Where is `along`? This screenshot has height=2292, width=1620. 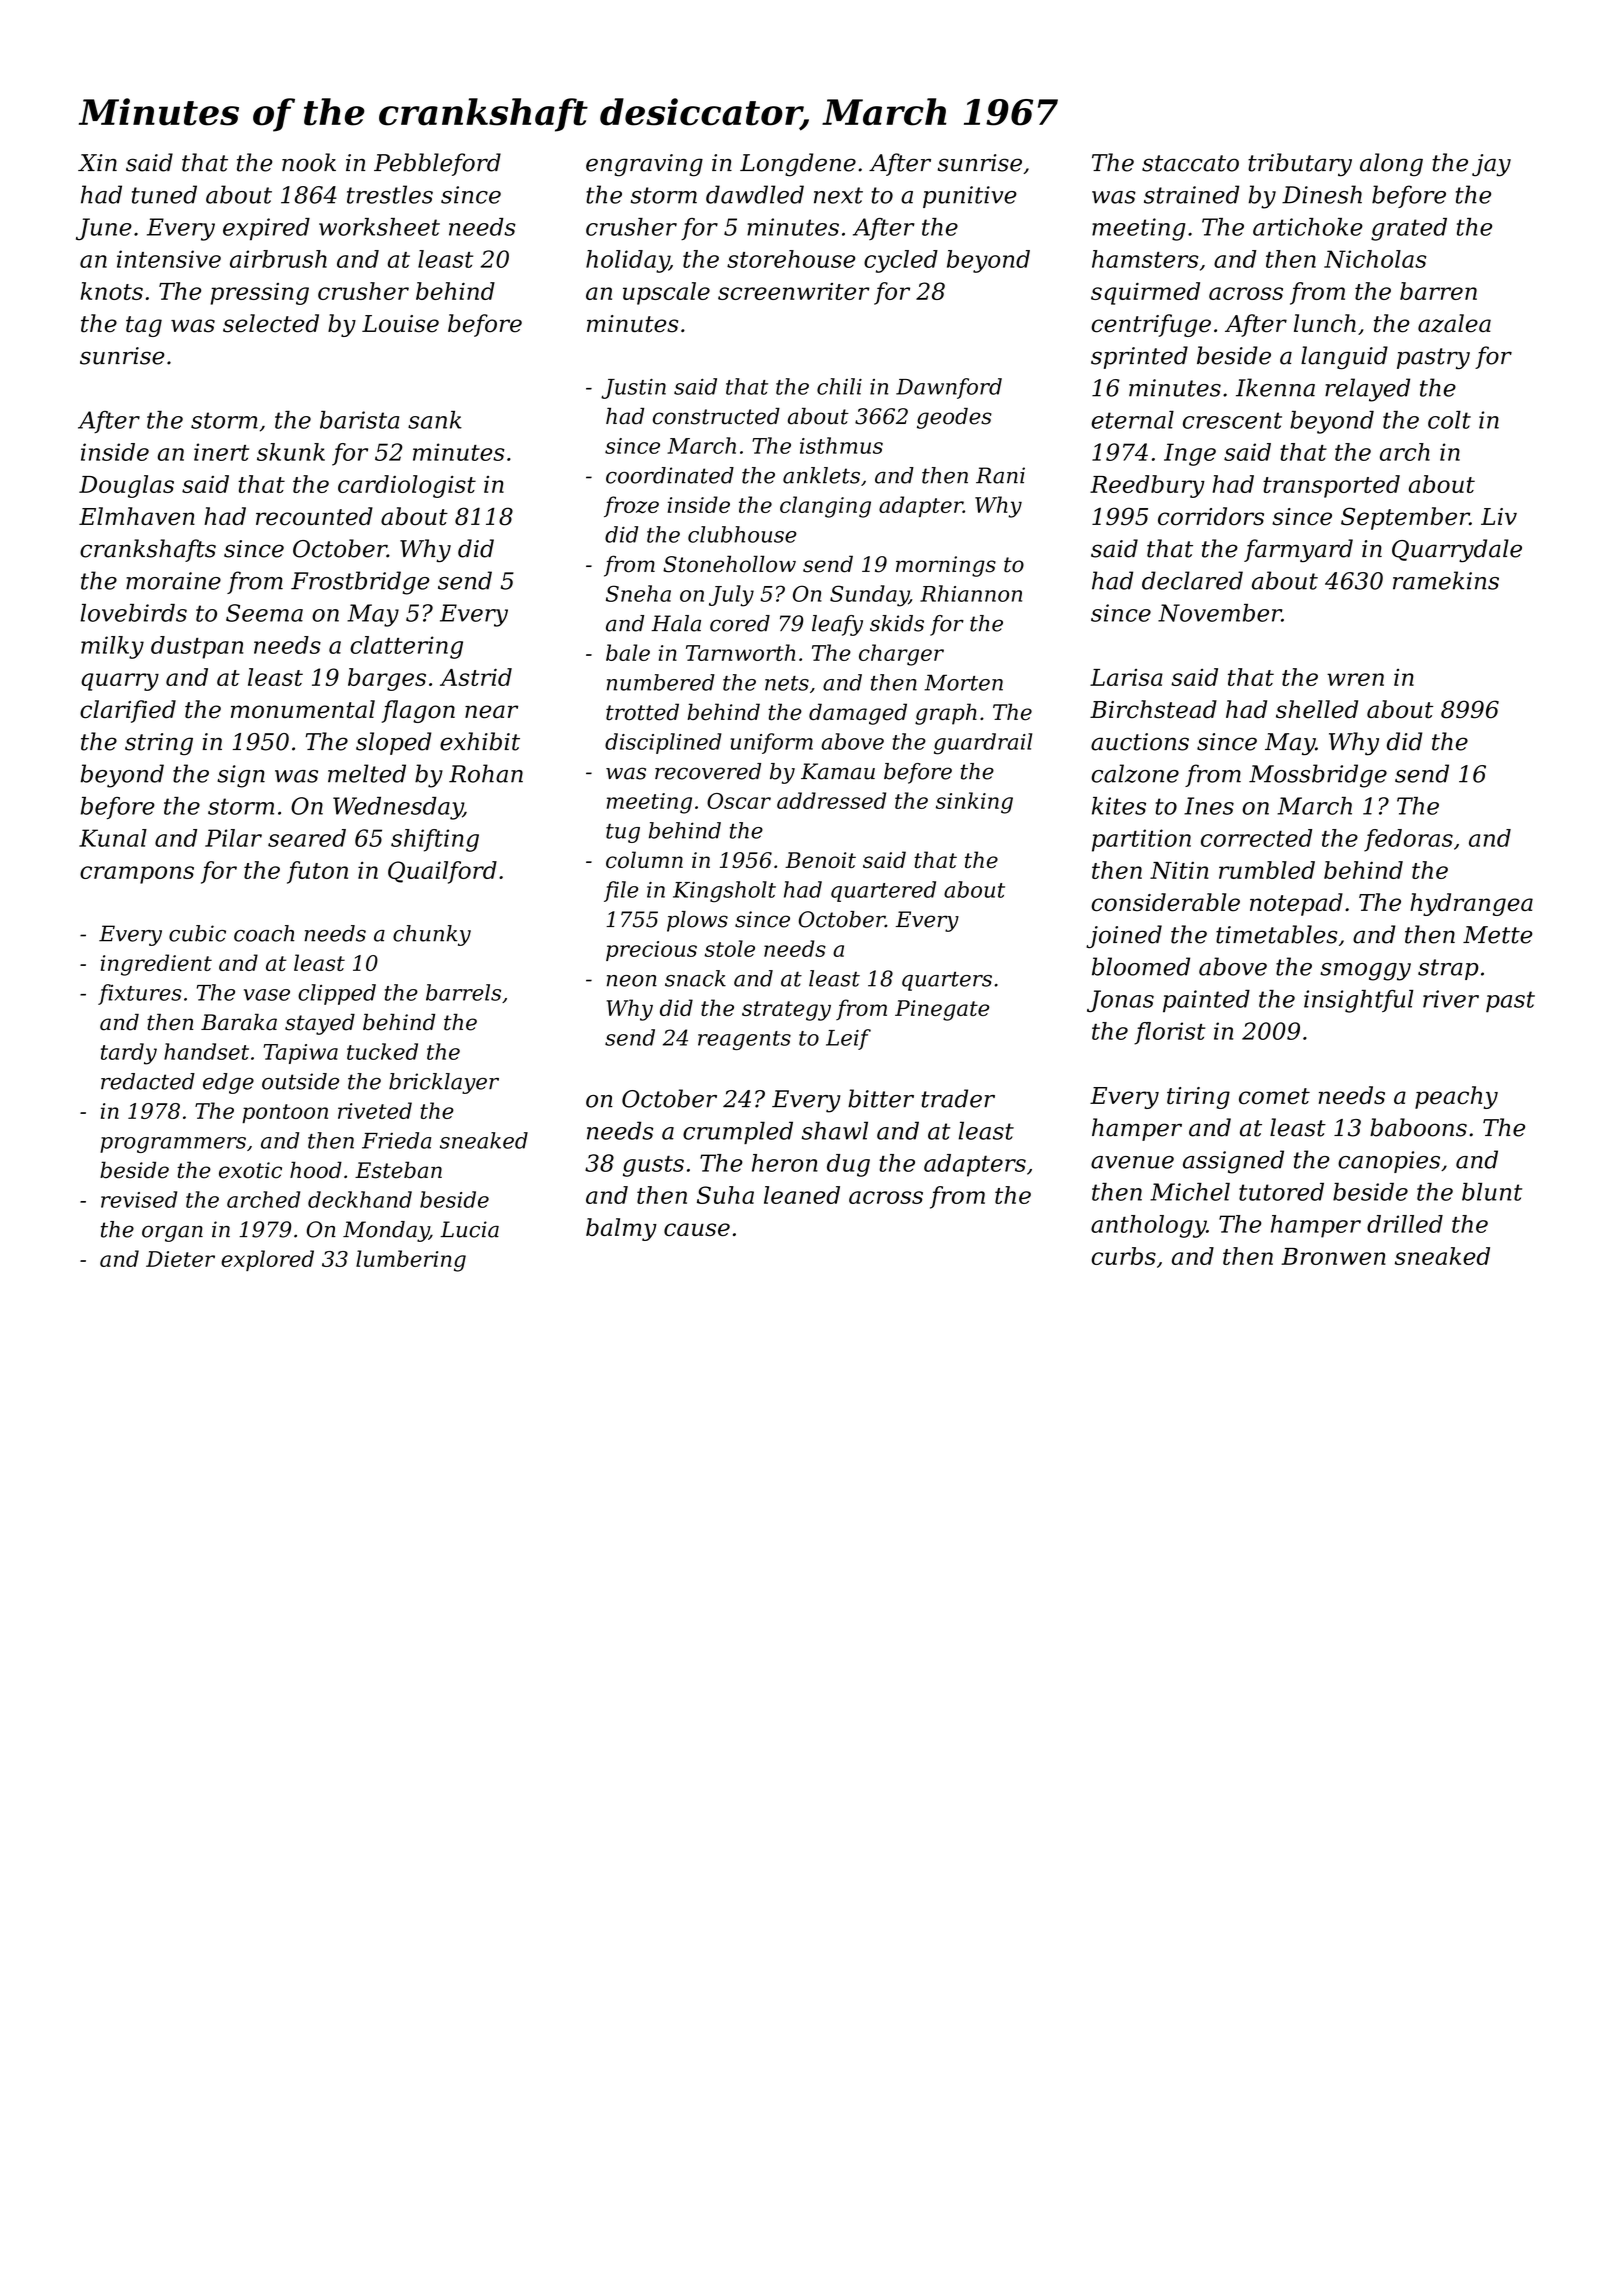
along is located at coordinates (1391, 165).
